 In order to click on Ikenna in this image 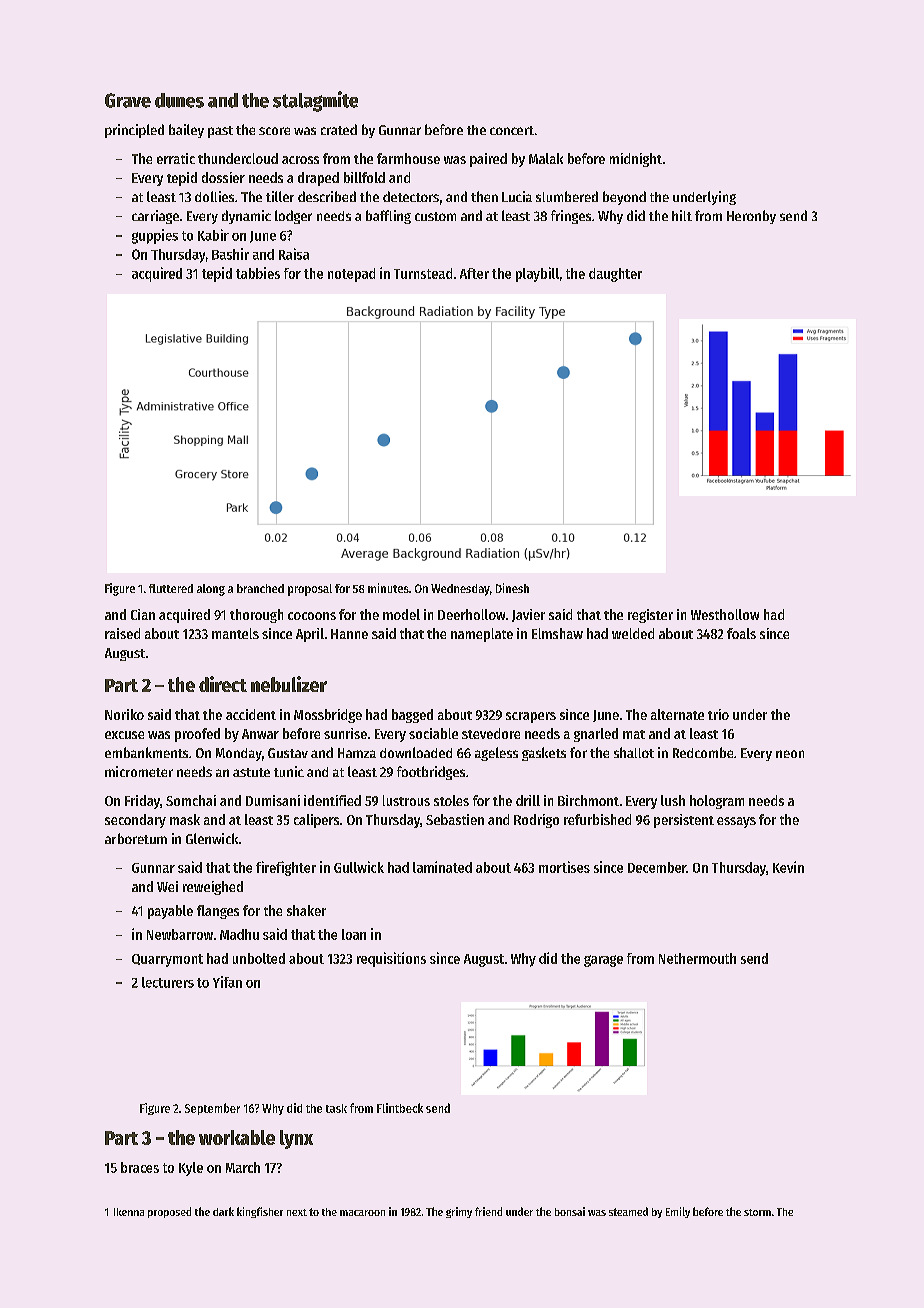, I will do `click(129, 1212)`.
